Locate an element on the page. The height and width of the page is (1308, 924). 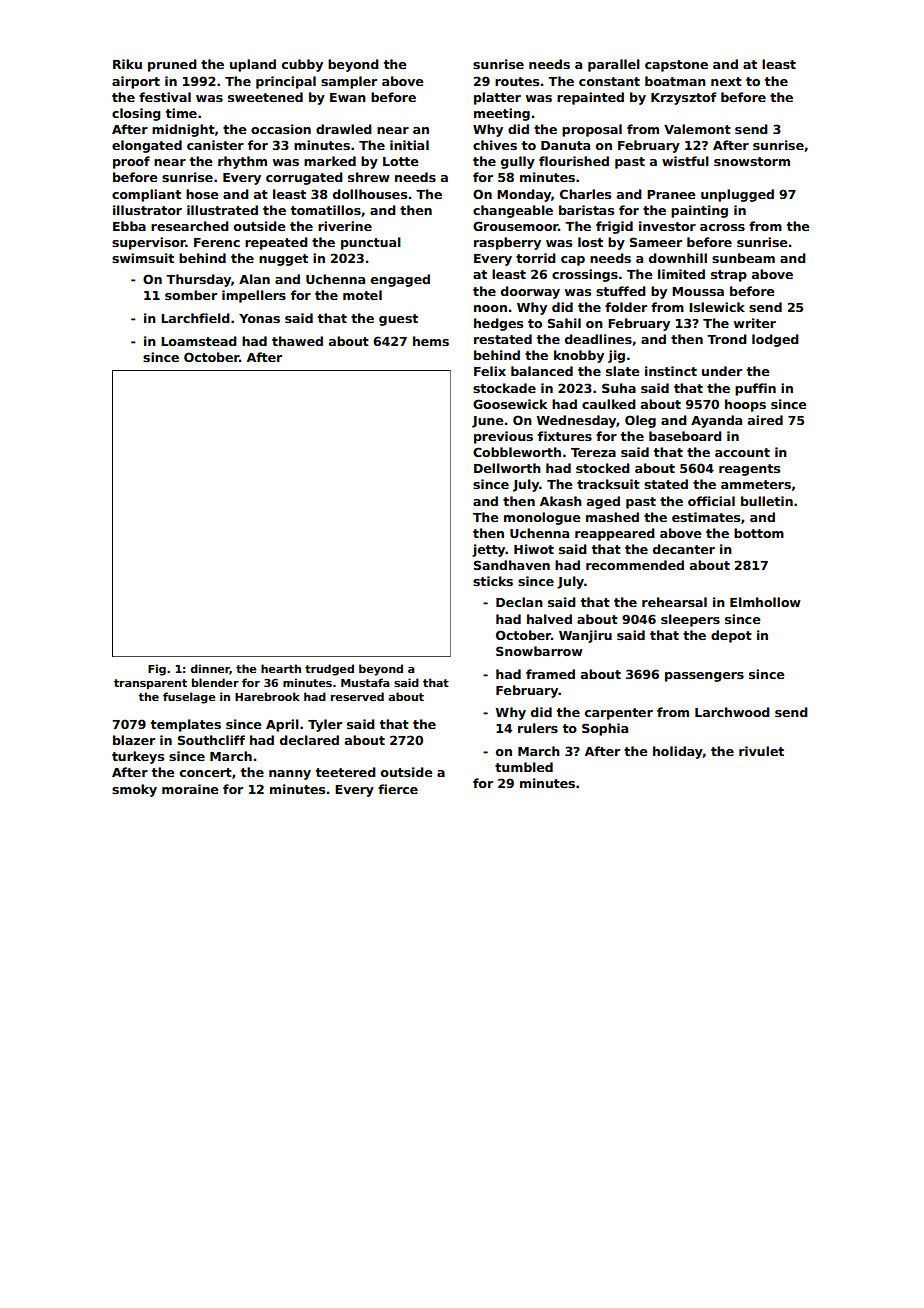
Loamstead is located at coordinates (199, 341).
